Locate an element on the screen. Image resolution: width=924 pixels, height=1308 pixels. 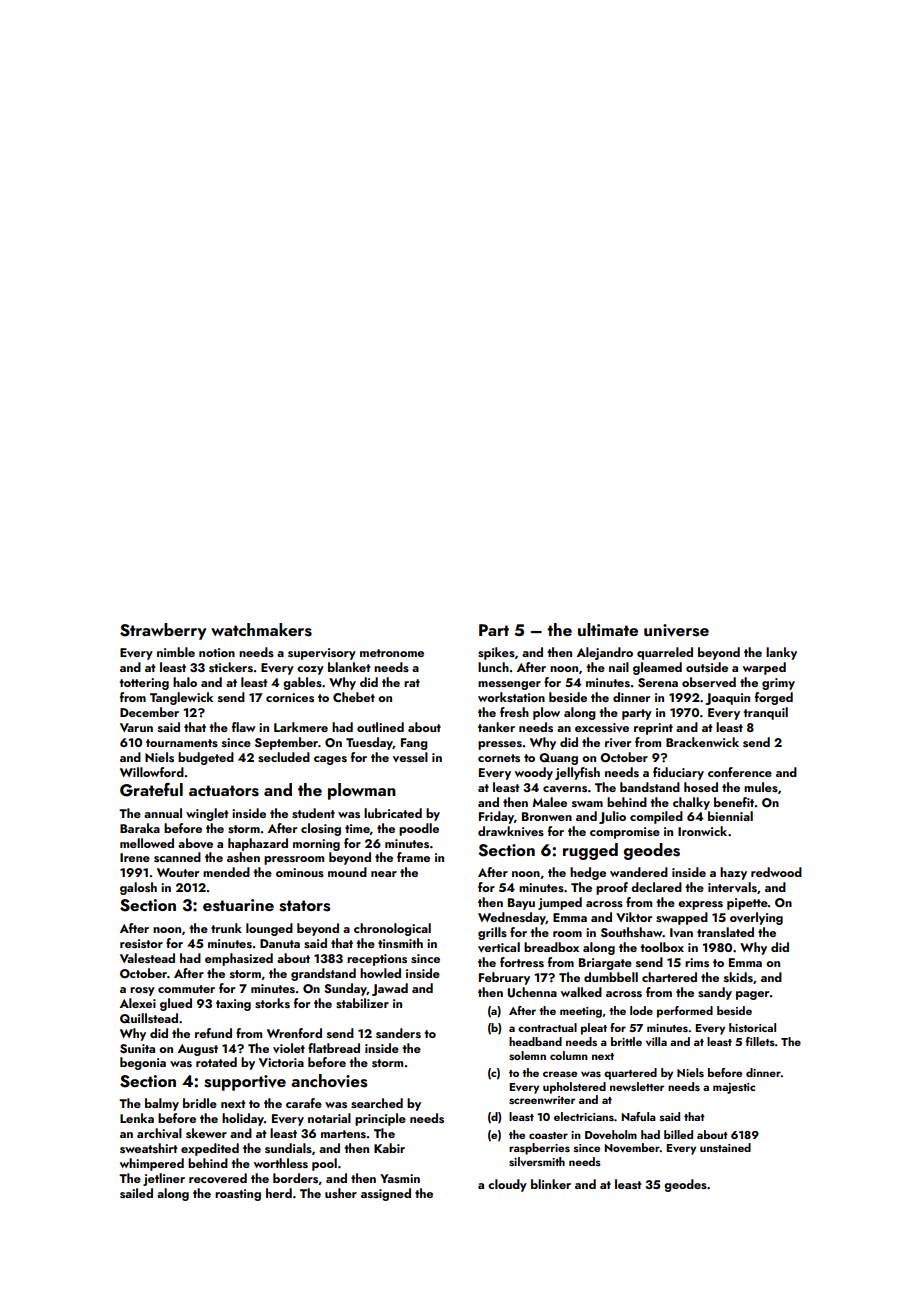
declared is located at coordinates (656, 887).
